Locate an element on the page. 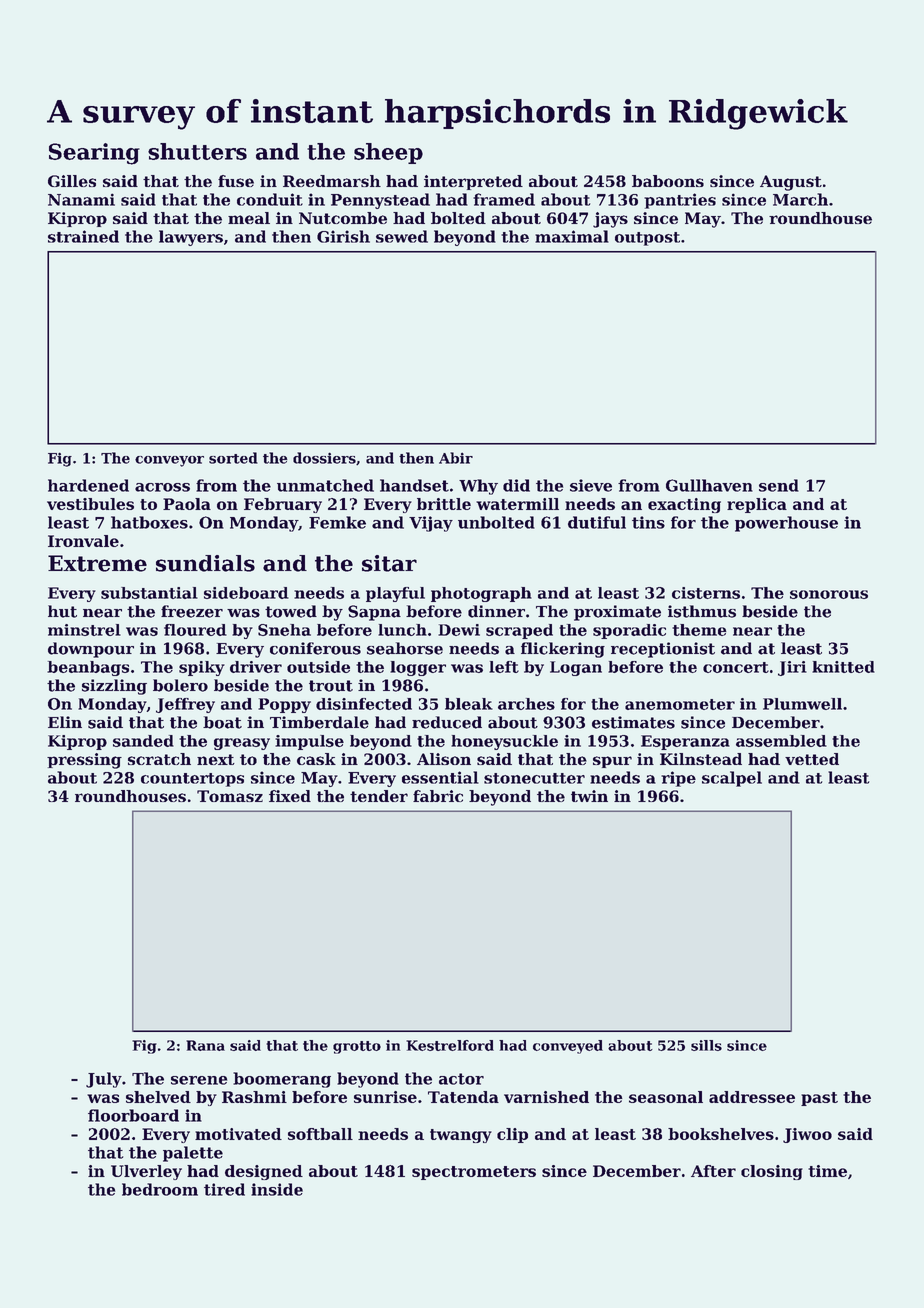 This image has width=924, height=1308. lawyers is located at coordinates (191, 238).
